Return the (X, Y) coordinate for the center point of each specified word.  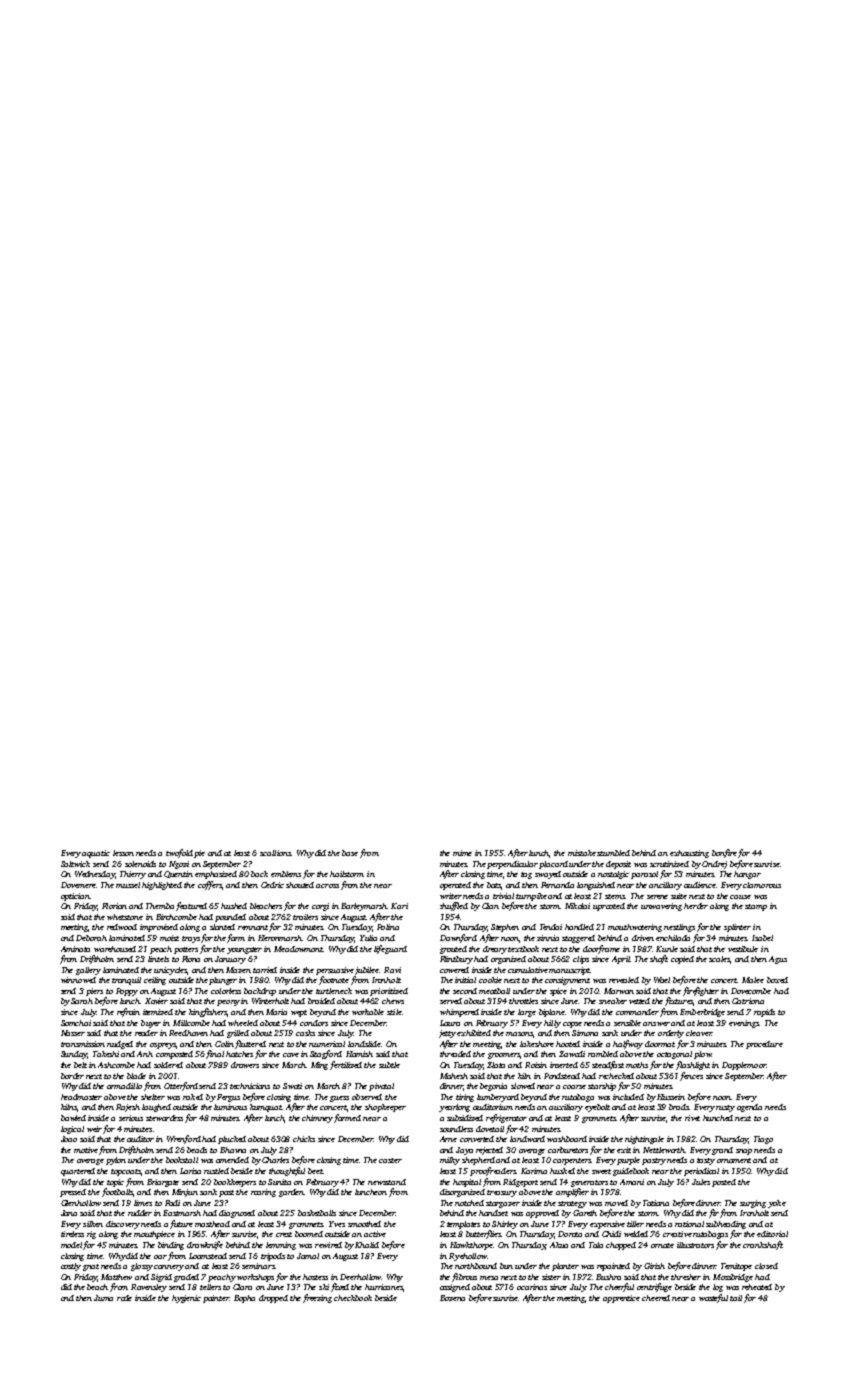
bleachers (266, 906)
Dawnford (458, 938)
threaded (455, 1054)
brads (679, 1107)
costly (71, 1267)
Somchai (76, 1023)
